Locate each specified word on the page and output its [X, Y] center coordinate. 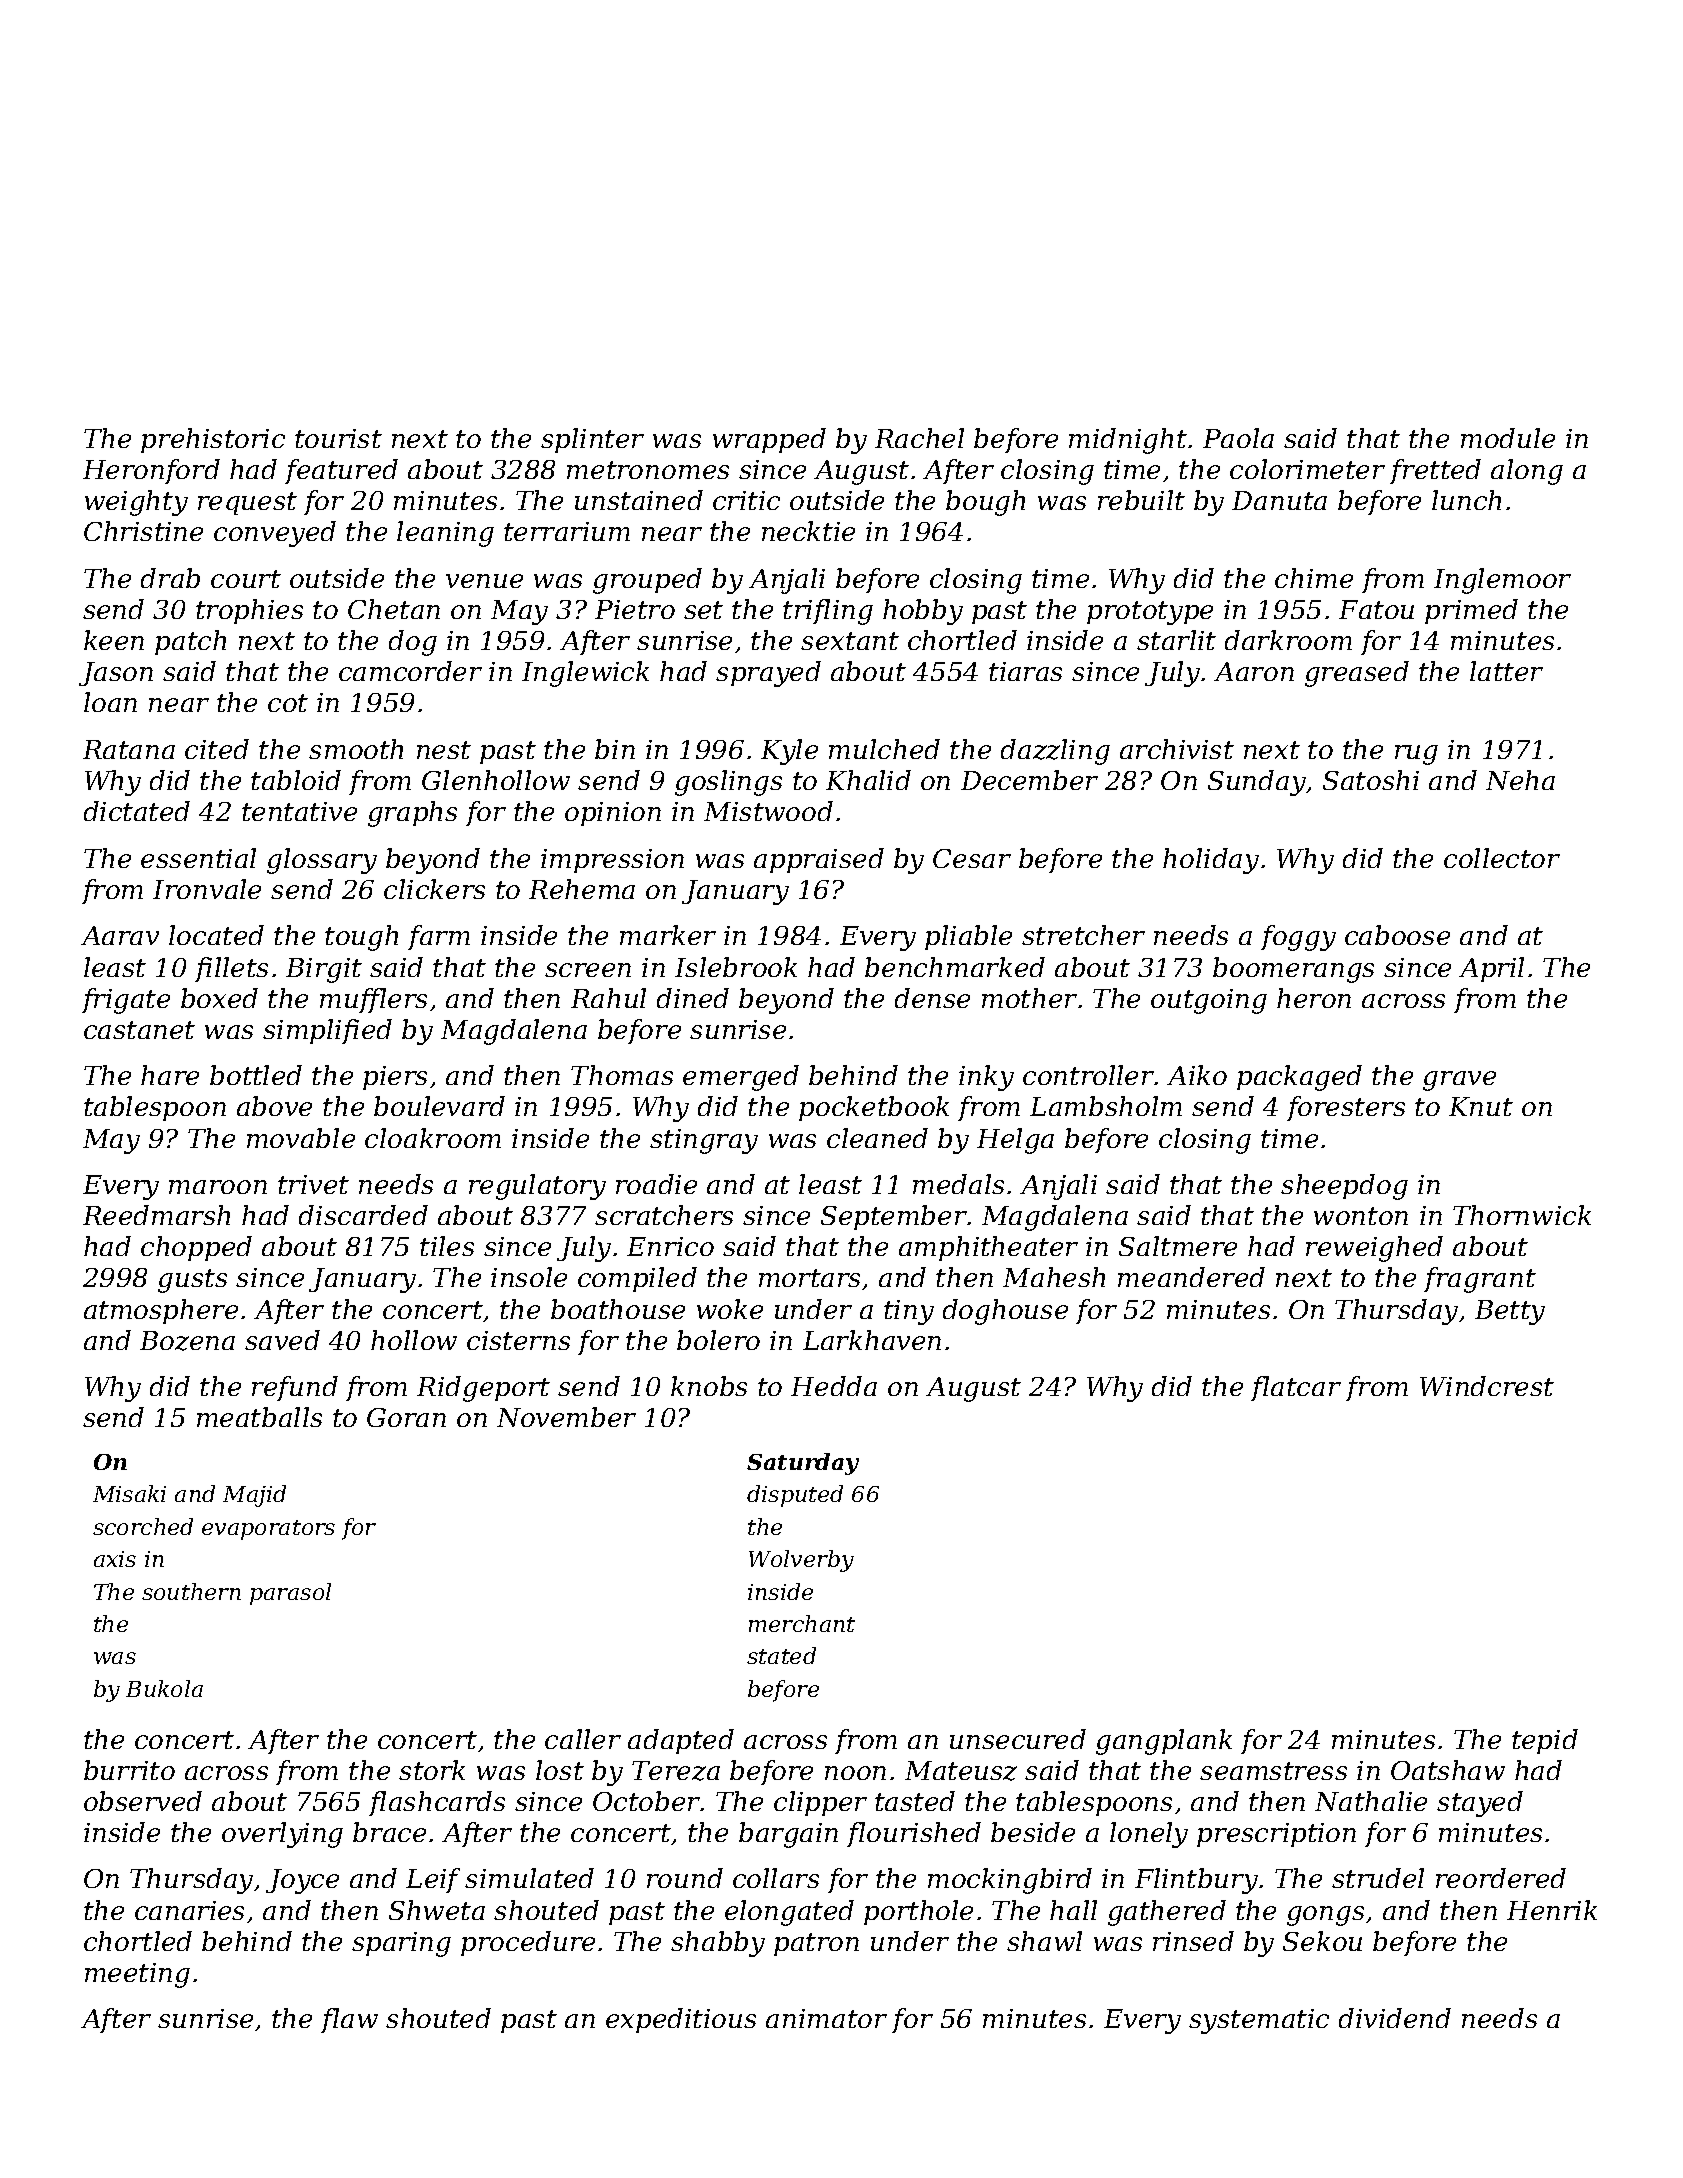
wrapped [769, 440]
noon [855, 1773]
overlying [282, 1835]
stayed [1480, 1804]
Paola [1238, 438]
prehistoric [213, 440]
